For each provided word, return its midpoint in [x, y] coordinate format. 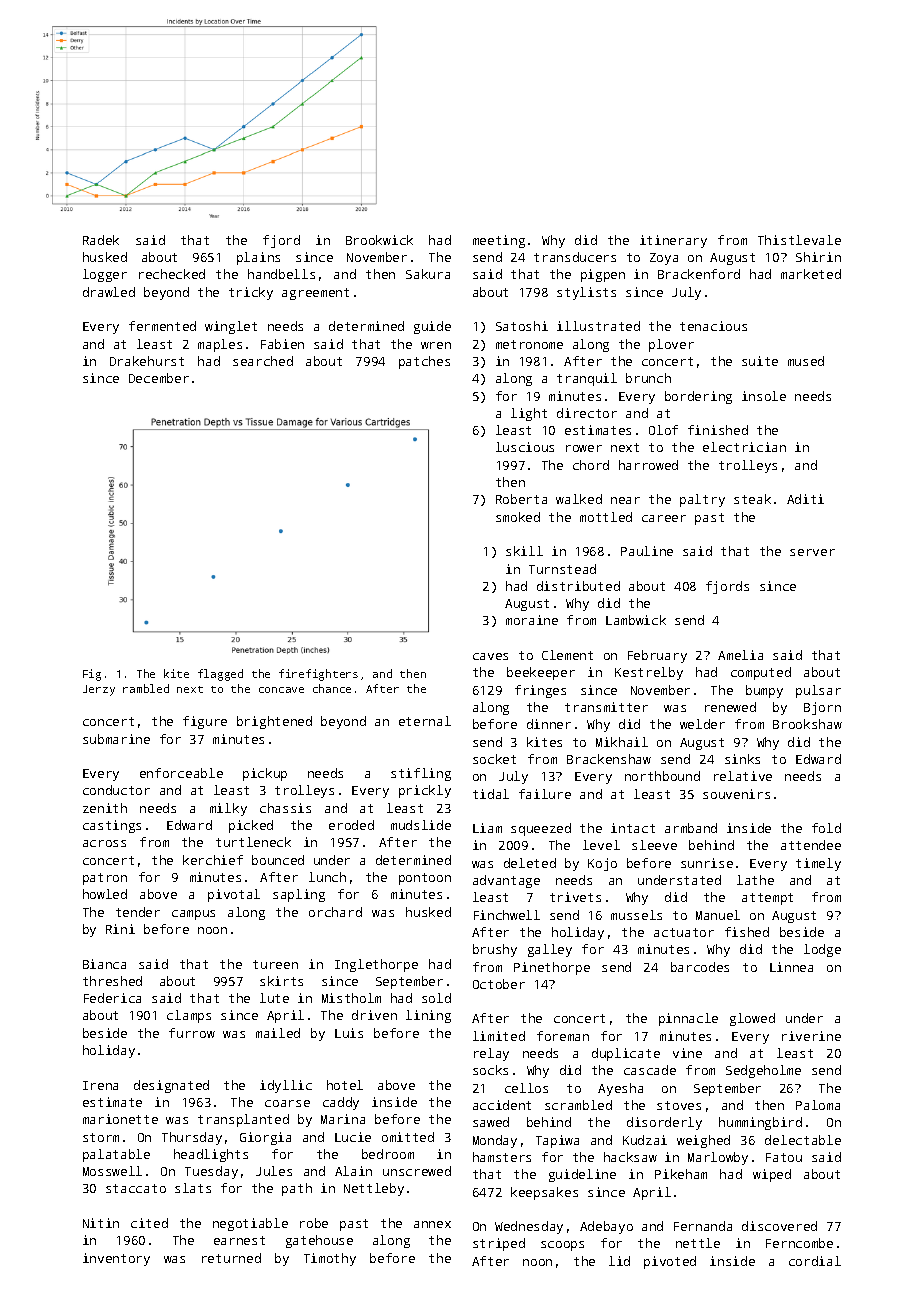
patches [424, 362]
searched [263, 361]
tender [138, 912]
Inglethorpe [376, 965]
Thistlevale [799, 240]
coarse [287, 1103]
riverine [811, 1036]
